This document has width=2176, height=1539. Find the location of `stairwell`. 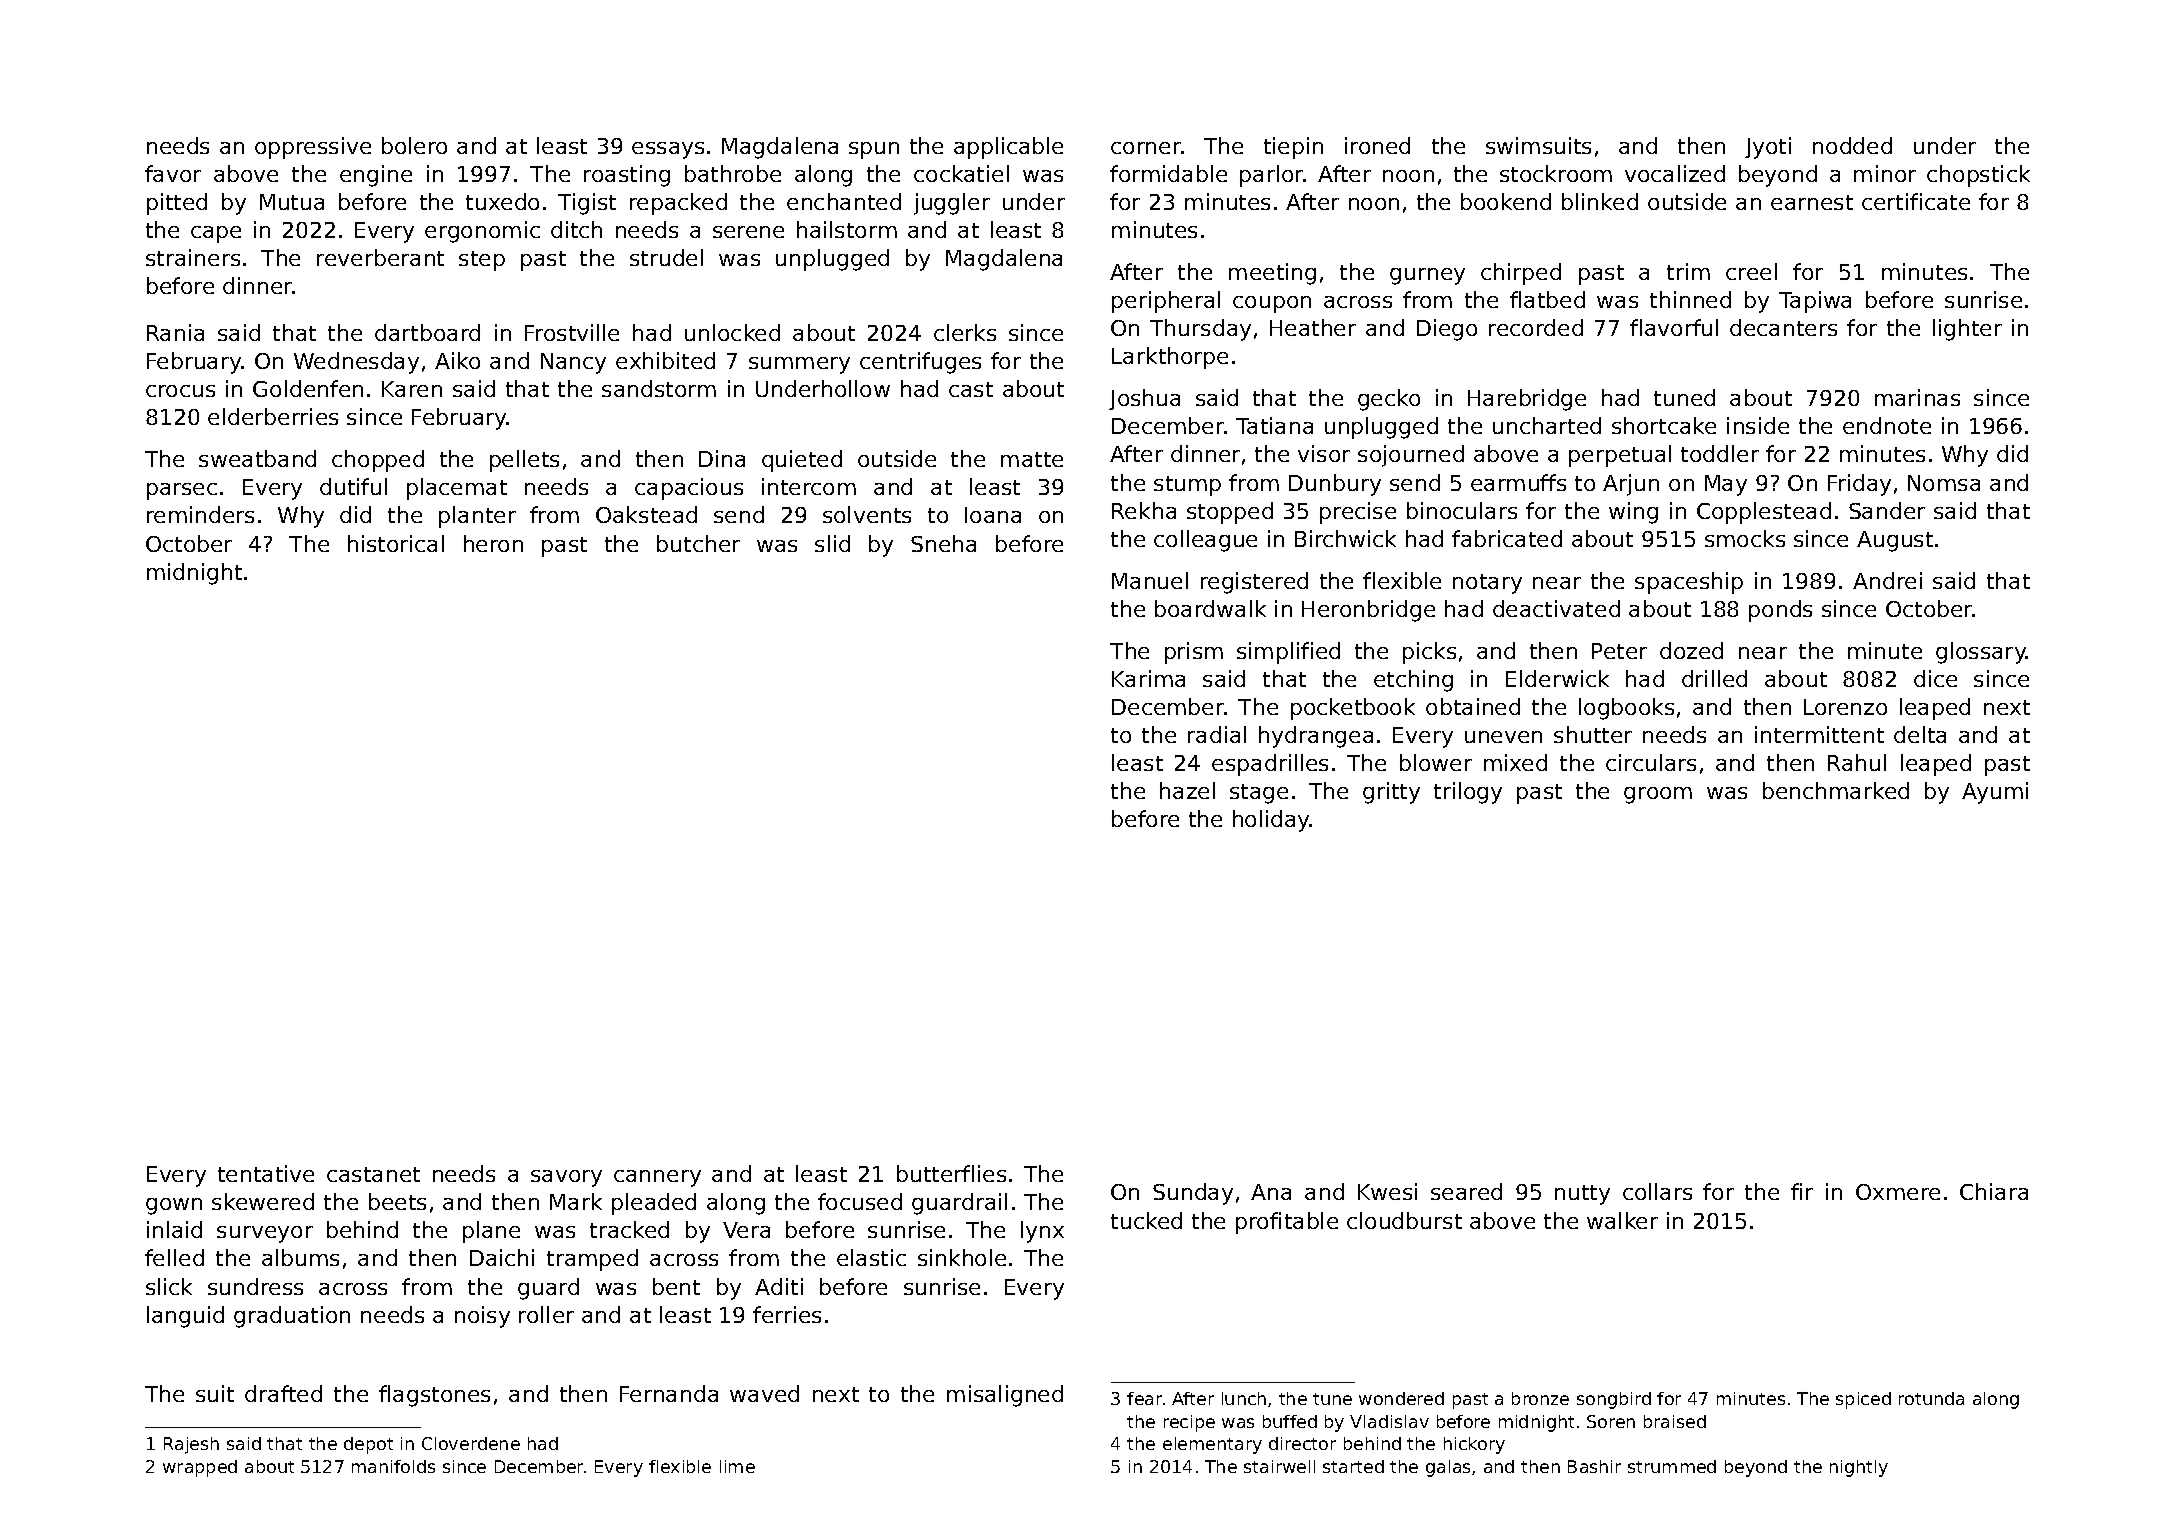

stairwell is located at coordinates (1279, 1466).
